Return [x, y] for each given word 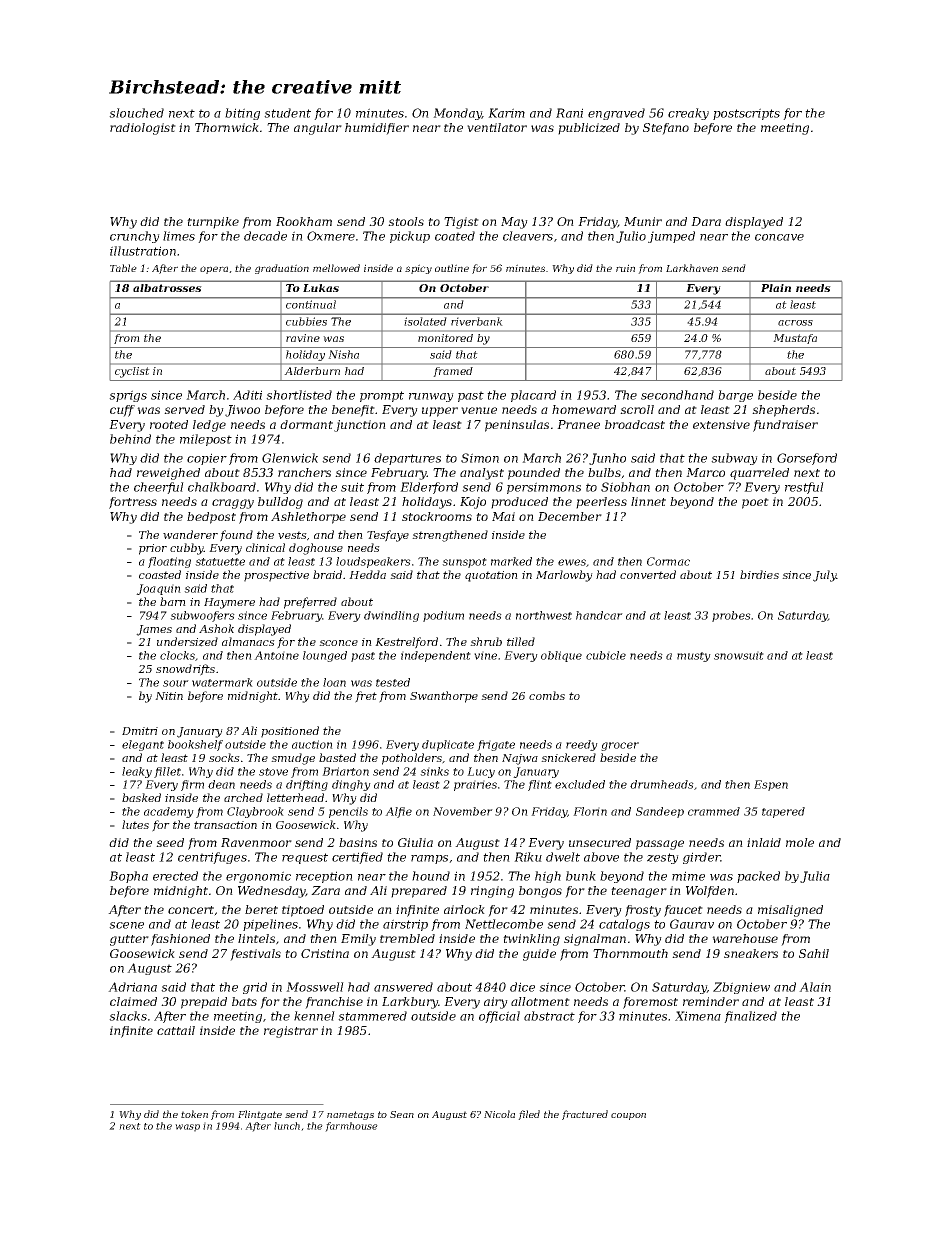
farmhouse [351, 1127]
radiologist [143, 129]
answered [403, 987]
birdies [759, 574]
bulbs [604, 472]
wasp [187, 1128]
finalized [750, 1017]
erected [175, 876]
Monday [457, 114]
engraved [616, 114]
